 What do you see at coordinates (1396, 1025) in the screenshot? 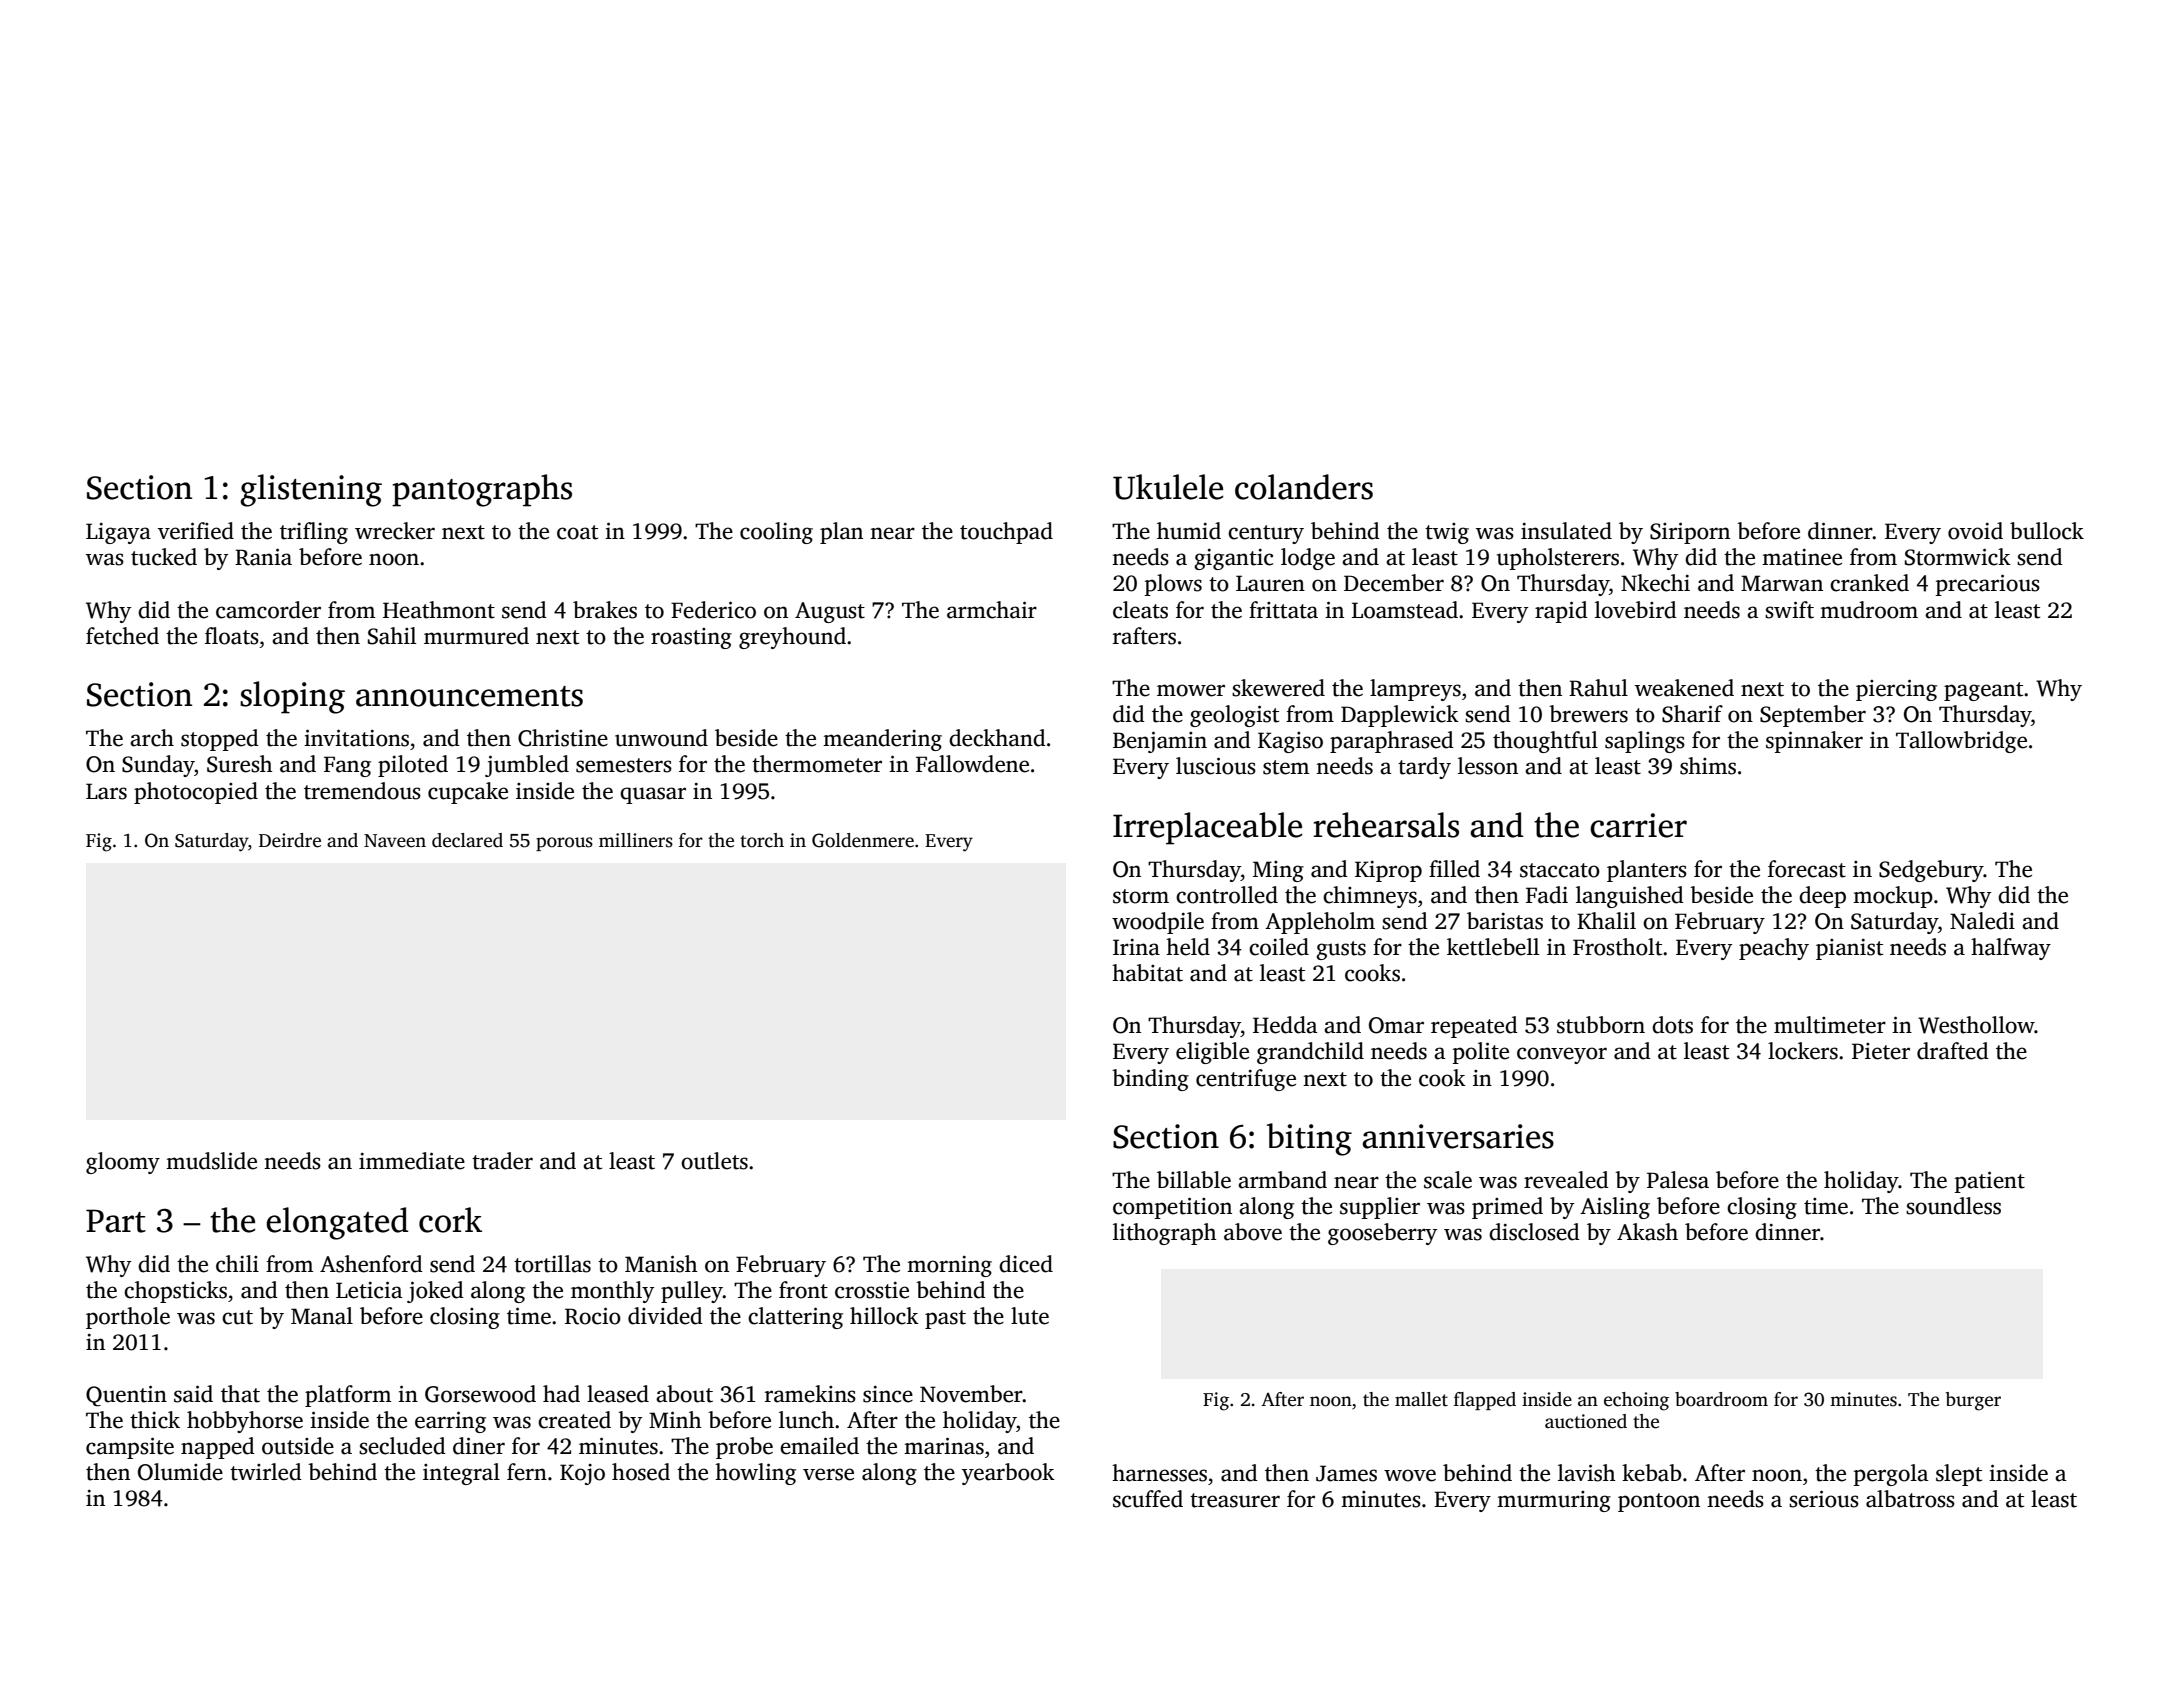
I see `Omar` at bounding box center [1396, 1025].
